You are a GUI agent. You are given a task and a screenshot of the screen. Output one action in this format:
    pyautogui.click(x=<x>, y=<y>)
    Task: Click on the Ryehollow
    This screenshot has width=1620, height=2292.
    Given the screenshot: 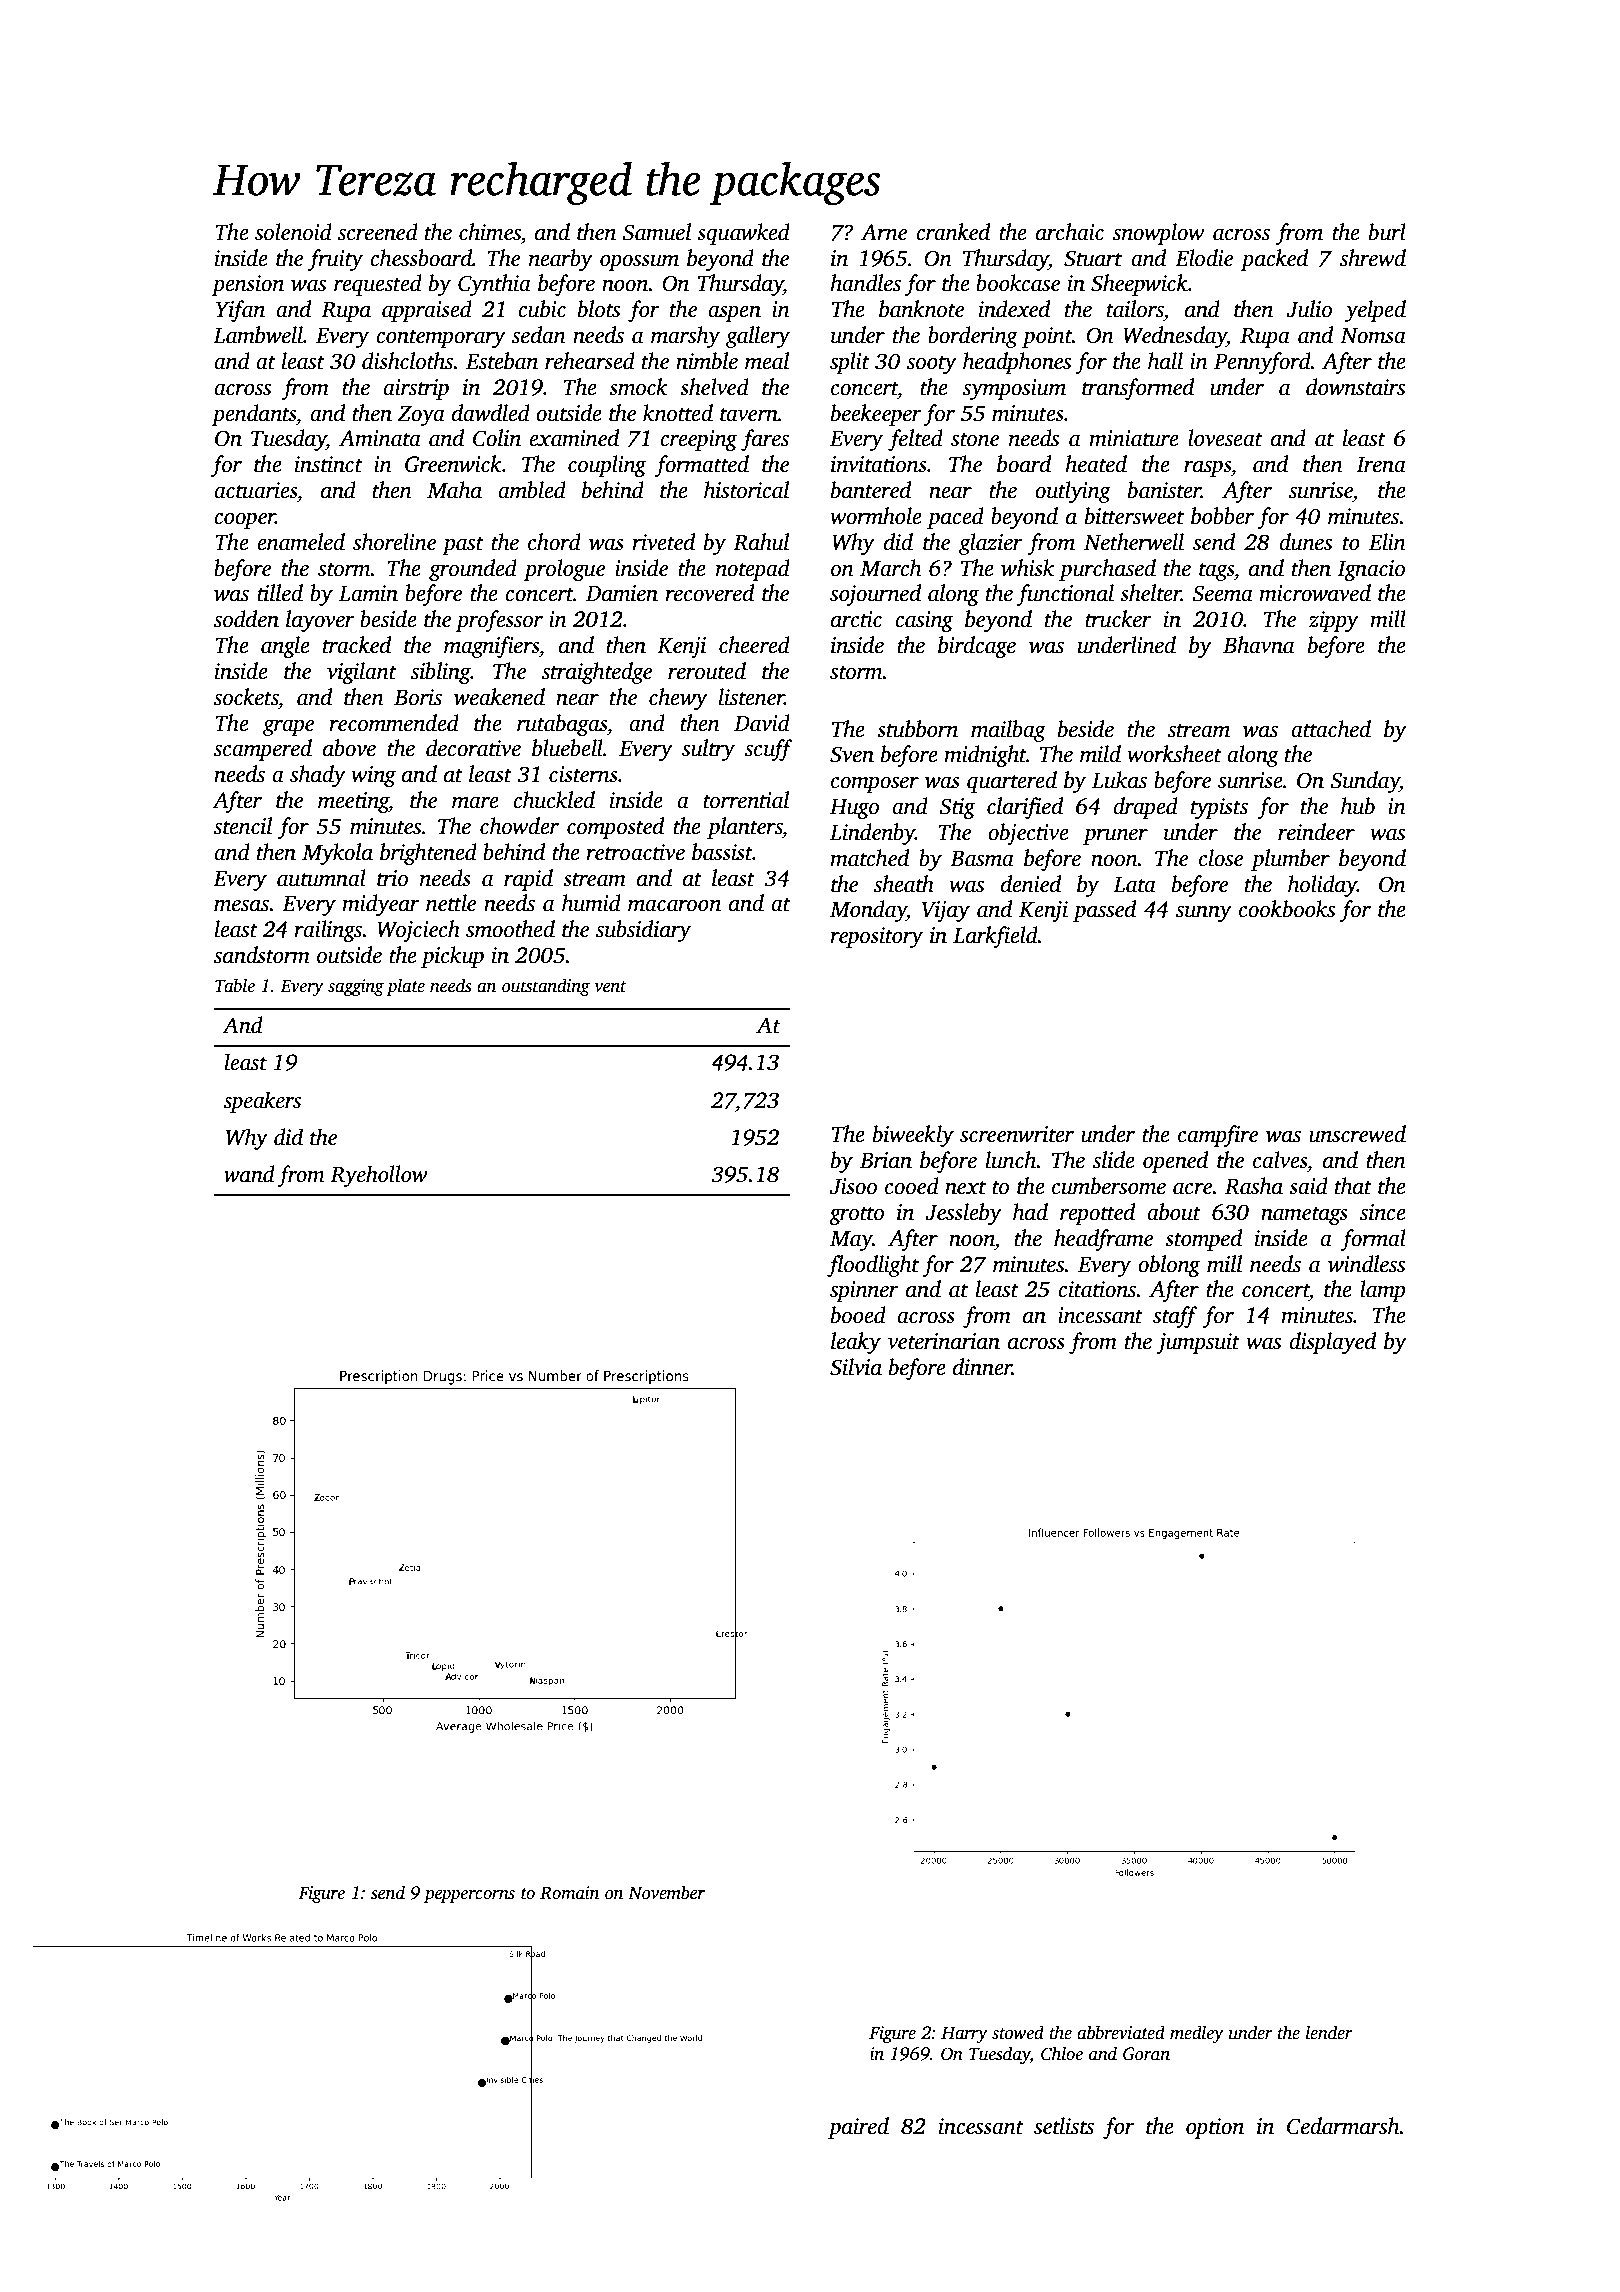 What is the action you would take?
    pyautogui.click(x=379, y=1176)
